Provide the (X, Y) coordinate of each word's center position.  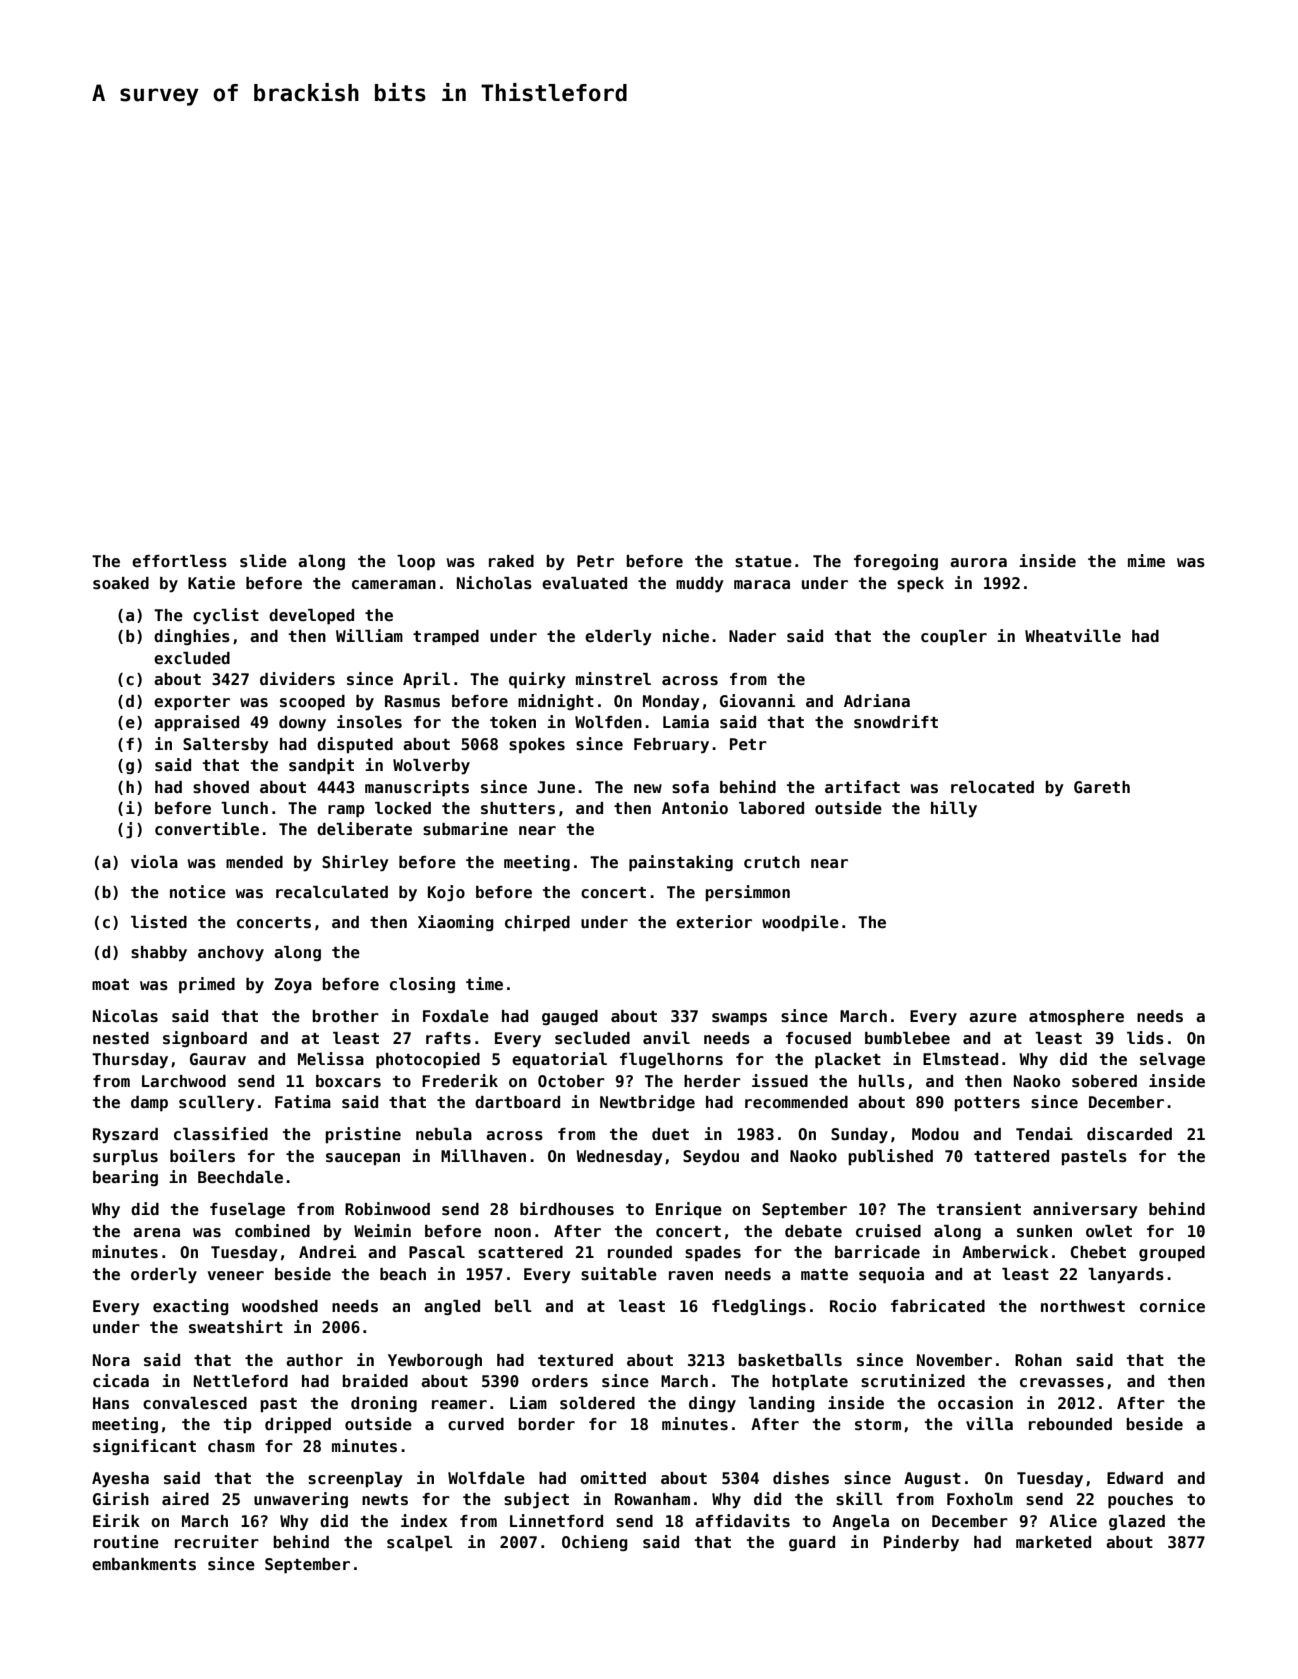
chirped (537, 923)
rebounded (1070, 1424)
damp (149, 1104)
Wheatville (1073, 635)
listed (159, 922)
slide (263, 561)
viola (154, 861)
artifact (862, 787)
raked (511, 561)
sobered (1104, 1081)
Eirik (116, 1520)
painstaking (681, 863)
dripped (298, 1425)
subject (536, 1500)
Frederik (460, 1080)
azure (993, 1018)
